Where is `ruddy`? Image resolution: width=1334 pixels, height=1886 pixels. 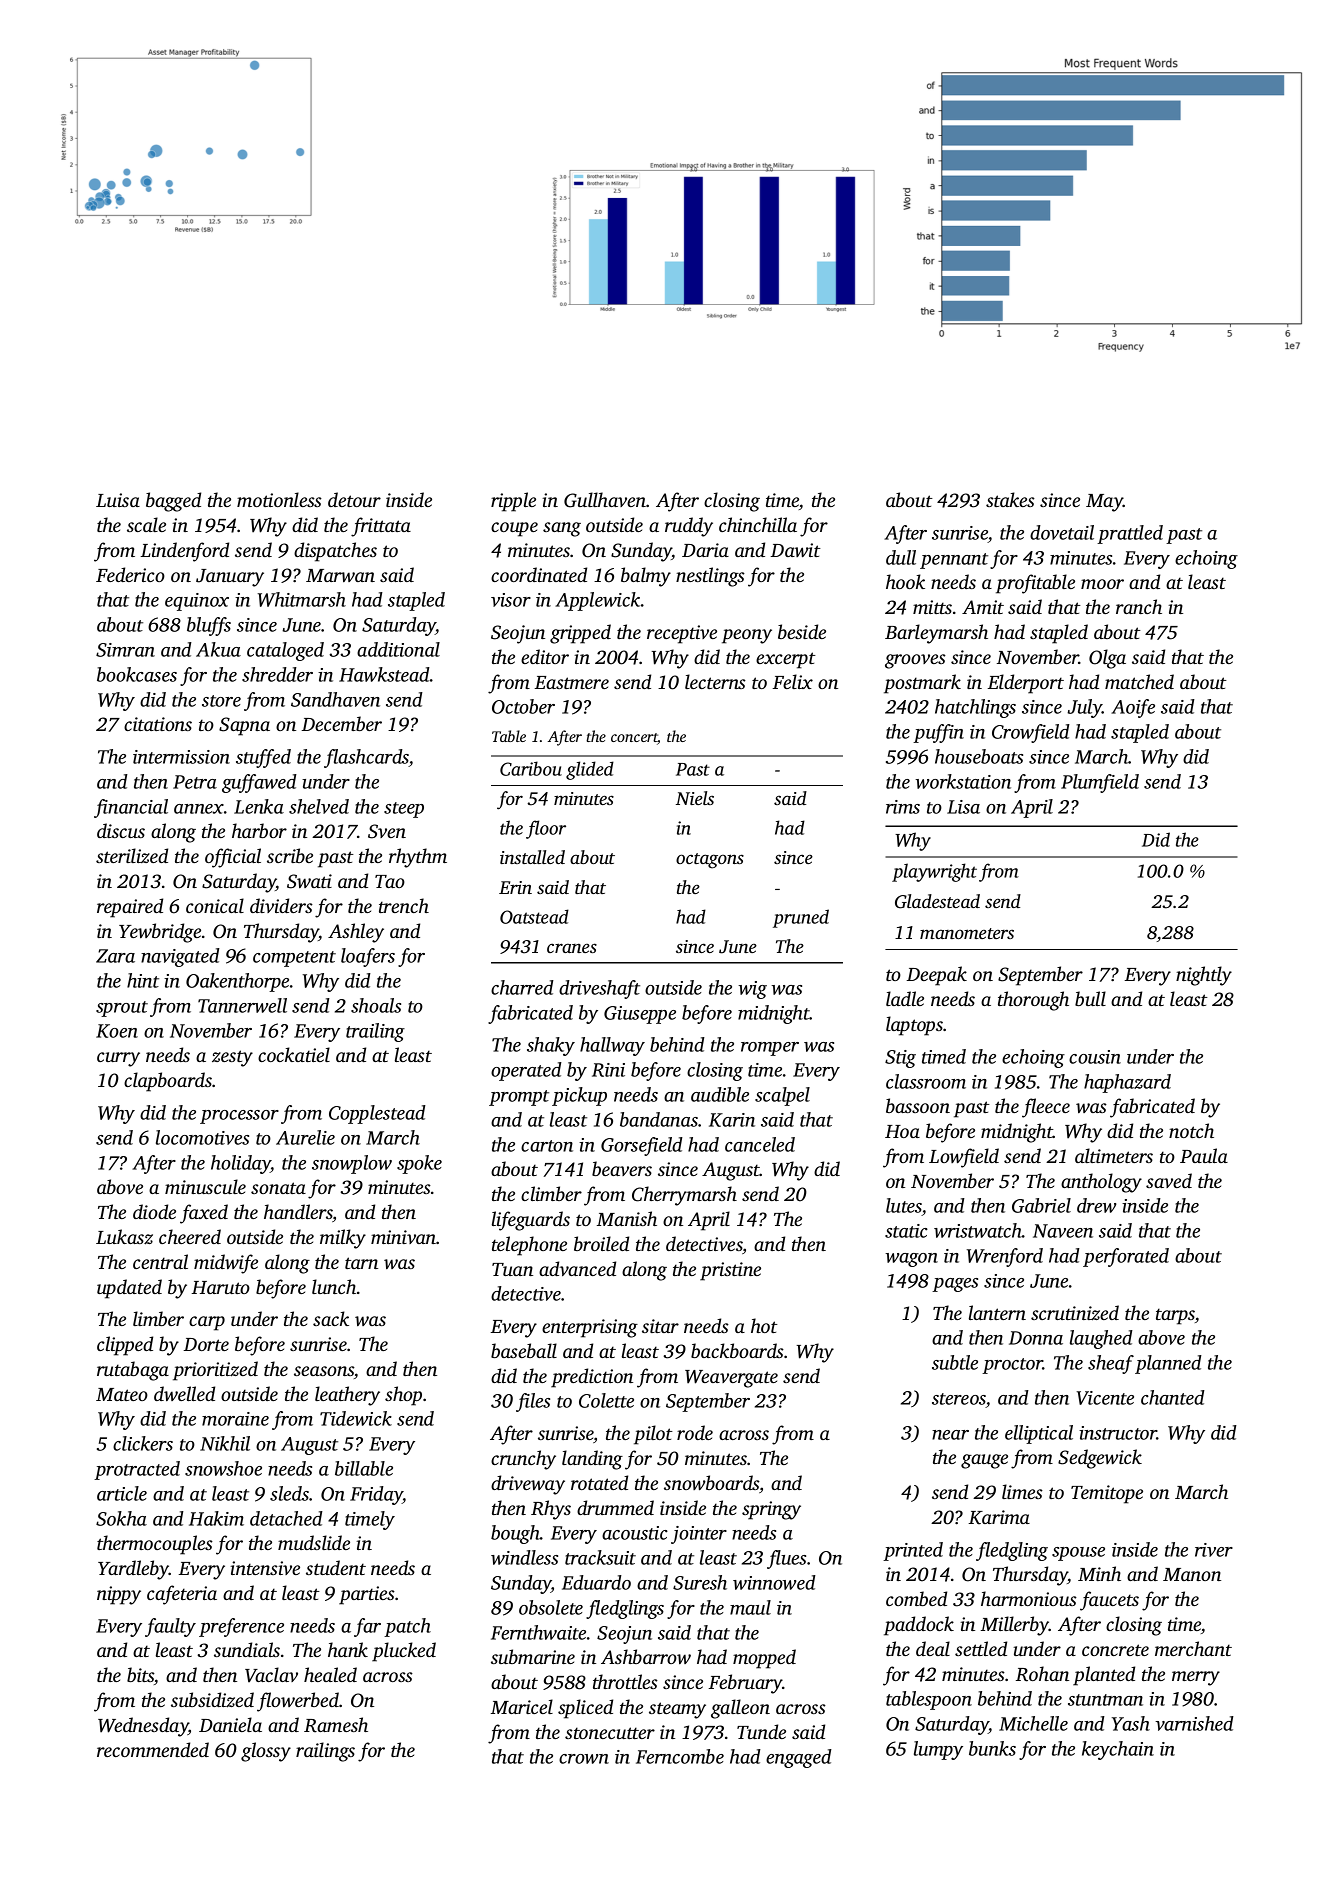
ruddy is located at coordinates (689, 527).
